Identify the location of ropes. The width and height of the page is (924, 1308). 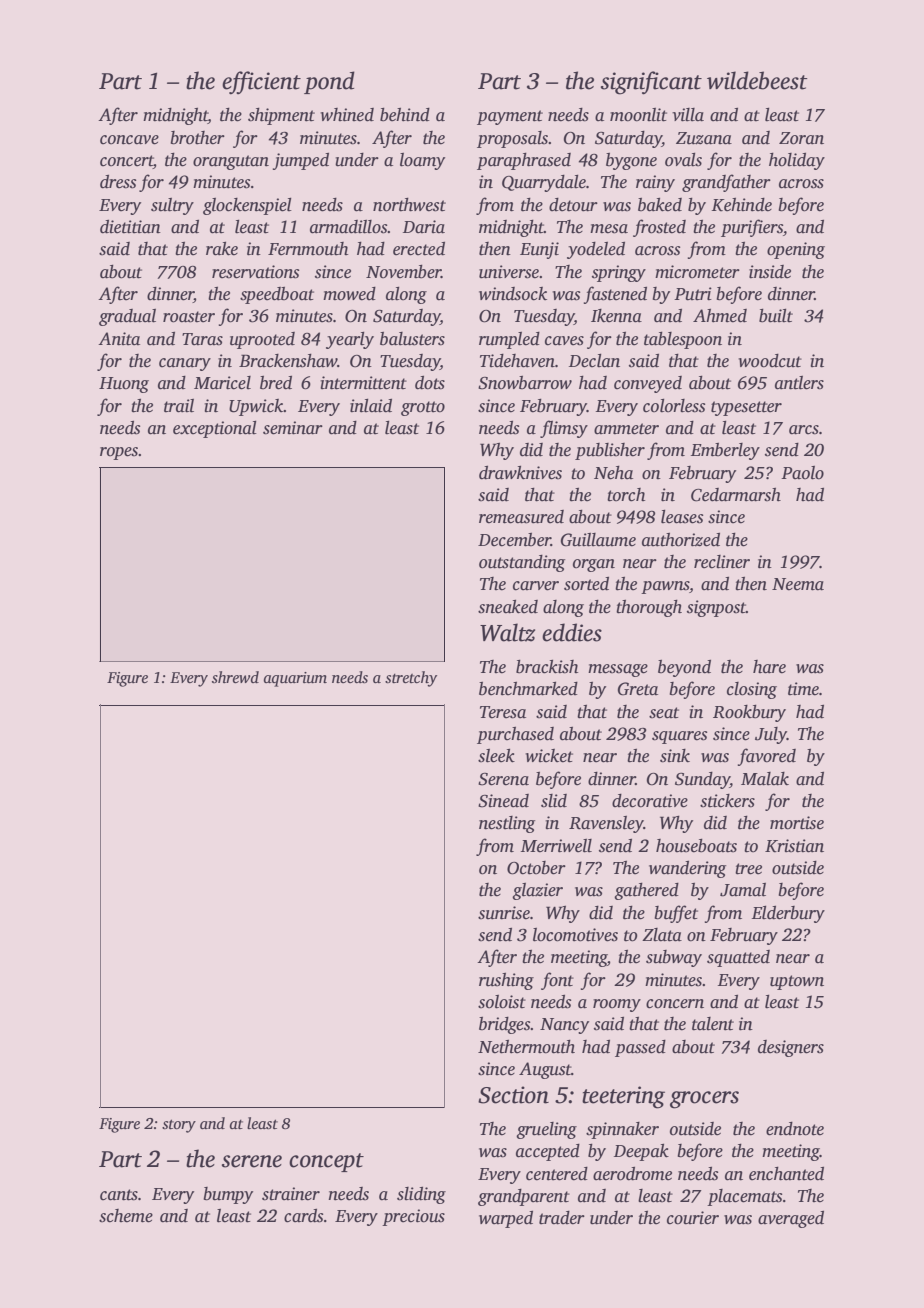
(119, 453).
